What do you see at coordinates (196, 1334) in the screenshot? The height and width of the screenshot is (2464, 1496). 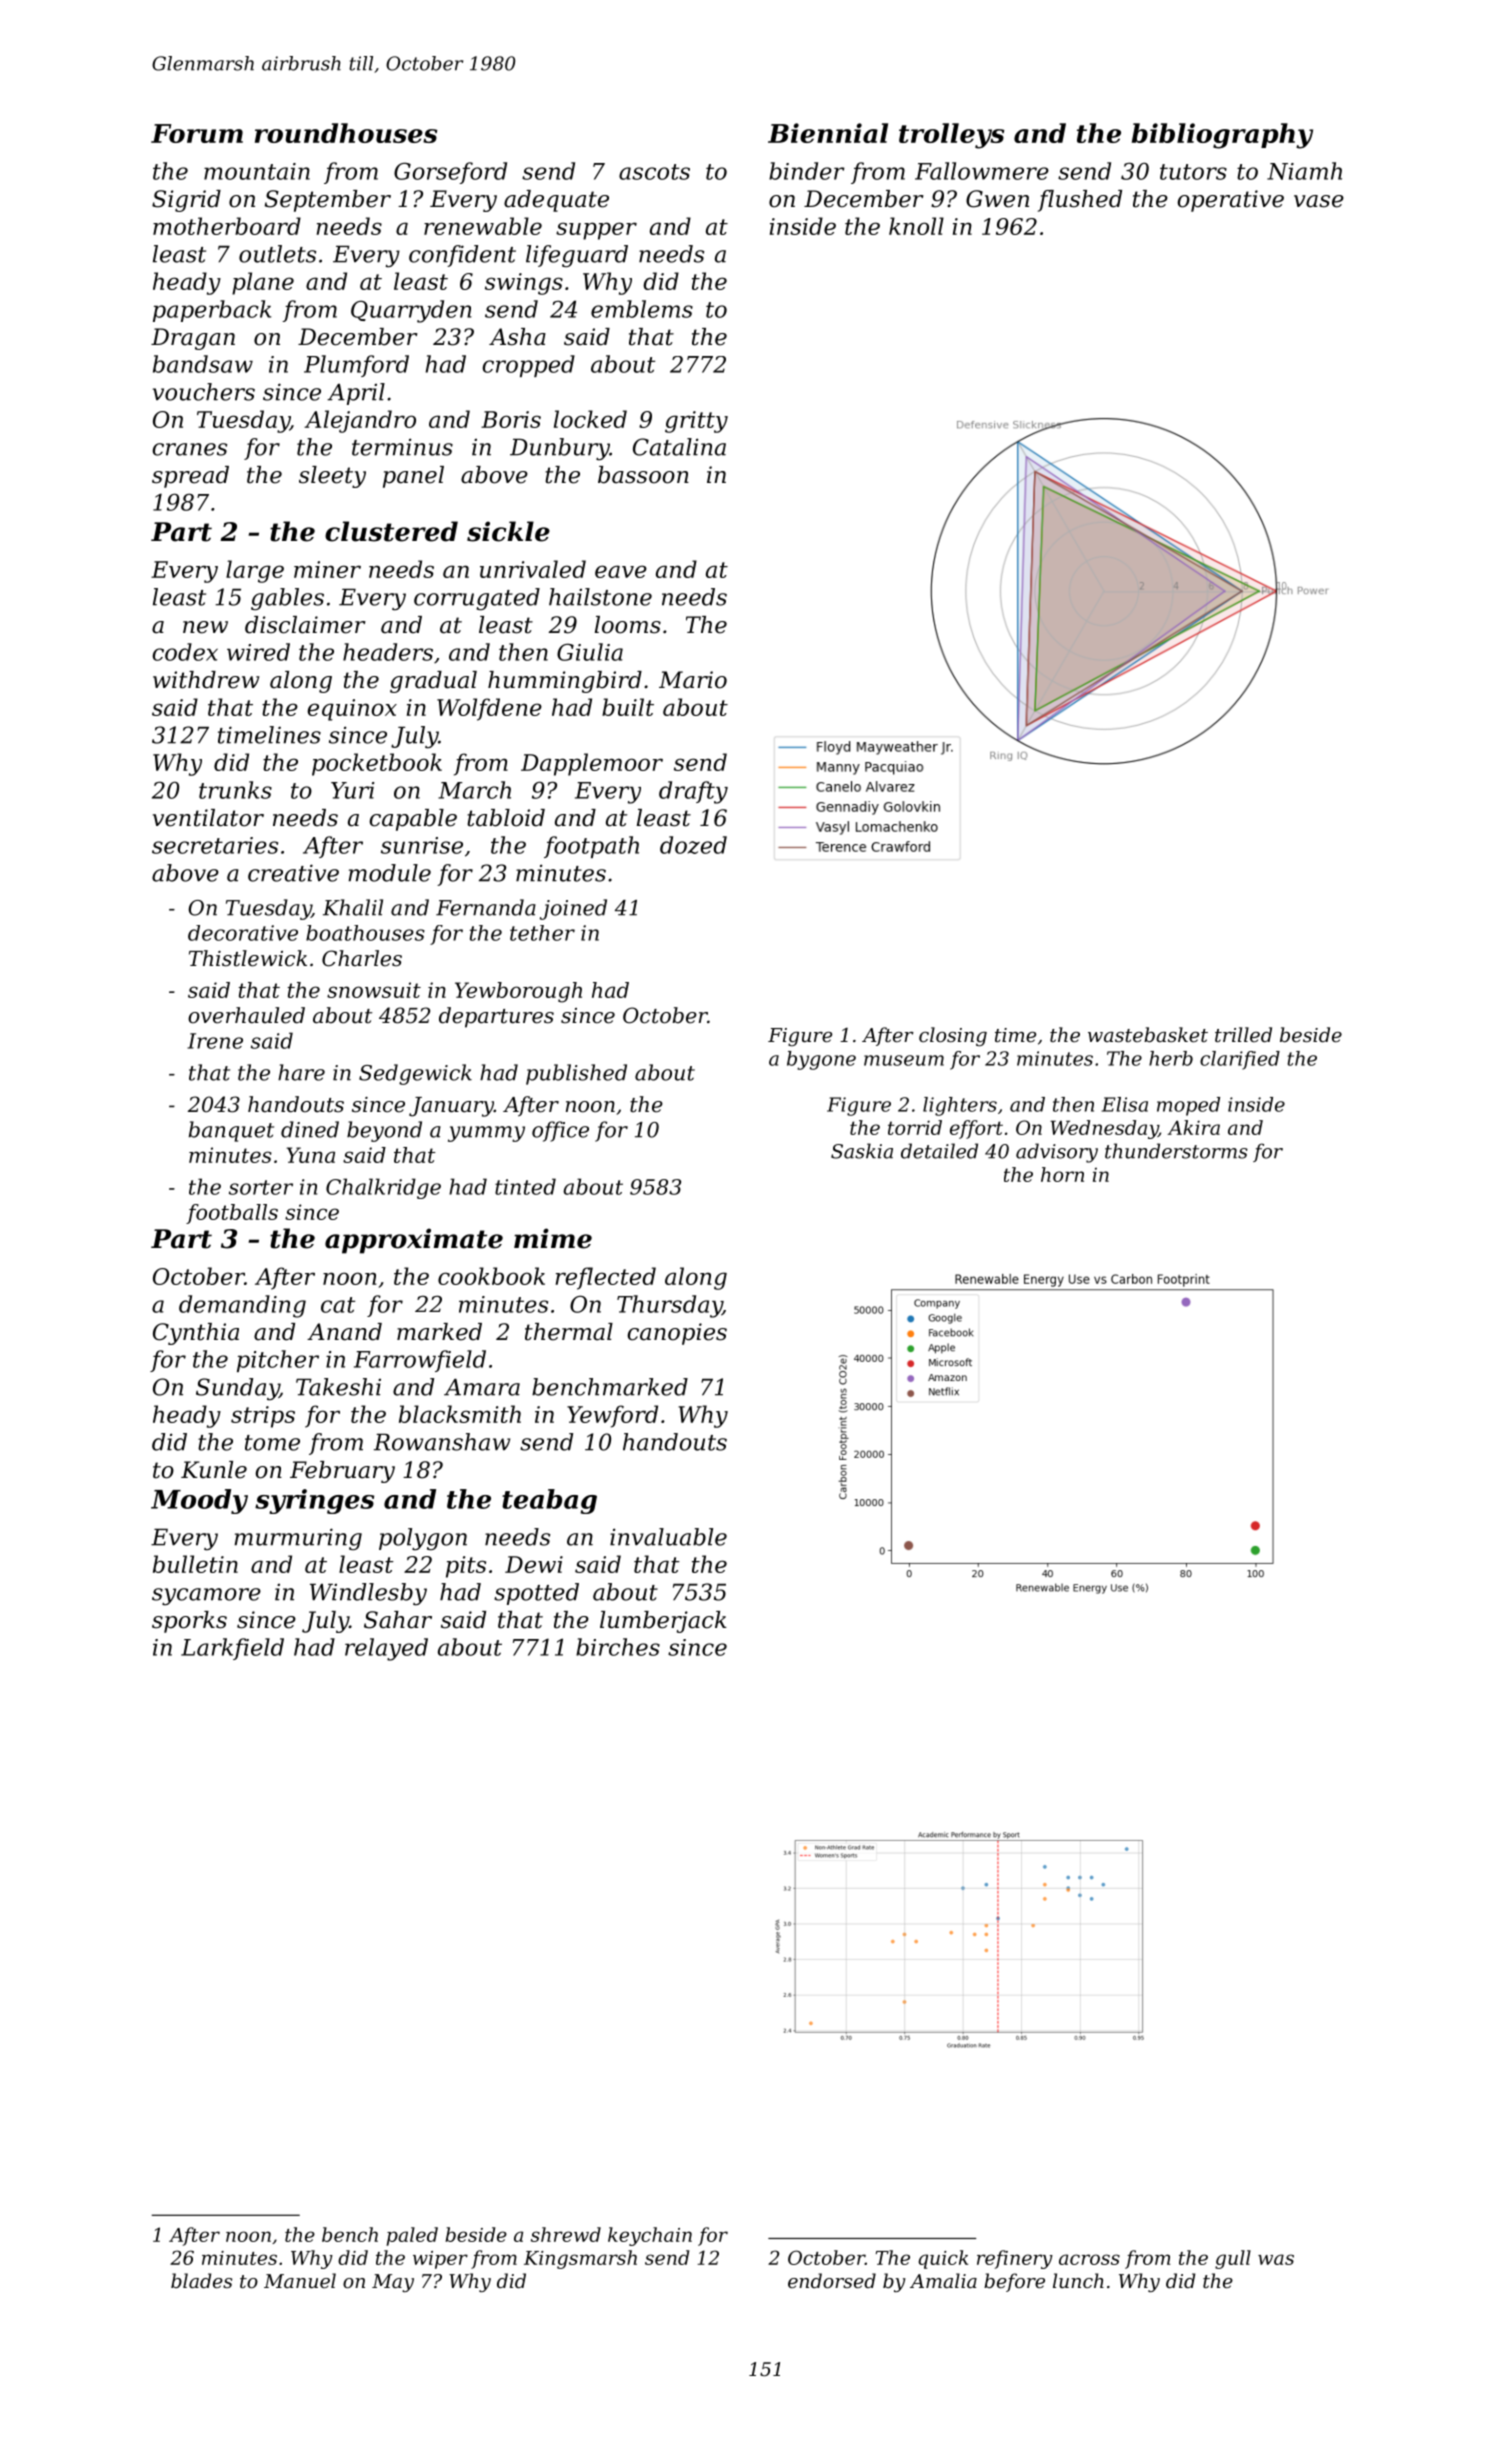 I see `Cynthia` at bounding box center [196, 1334].
